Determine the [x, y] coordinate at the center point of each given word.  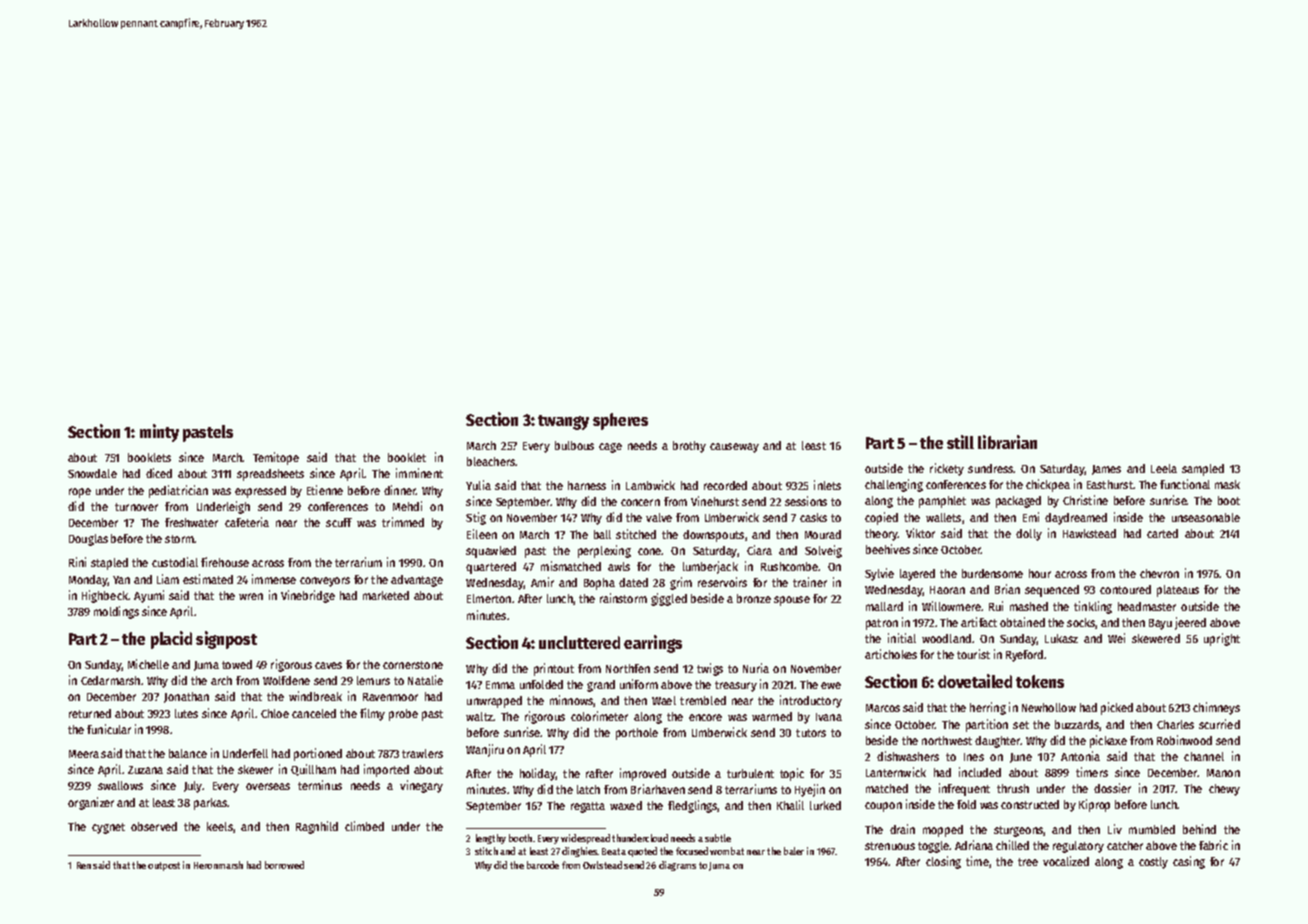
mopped [943, 831]
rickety [947, 469]
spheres [620, 421]
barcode [543, 865]
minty [159, 433]
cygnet [108, 828]
